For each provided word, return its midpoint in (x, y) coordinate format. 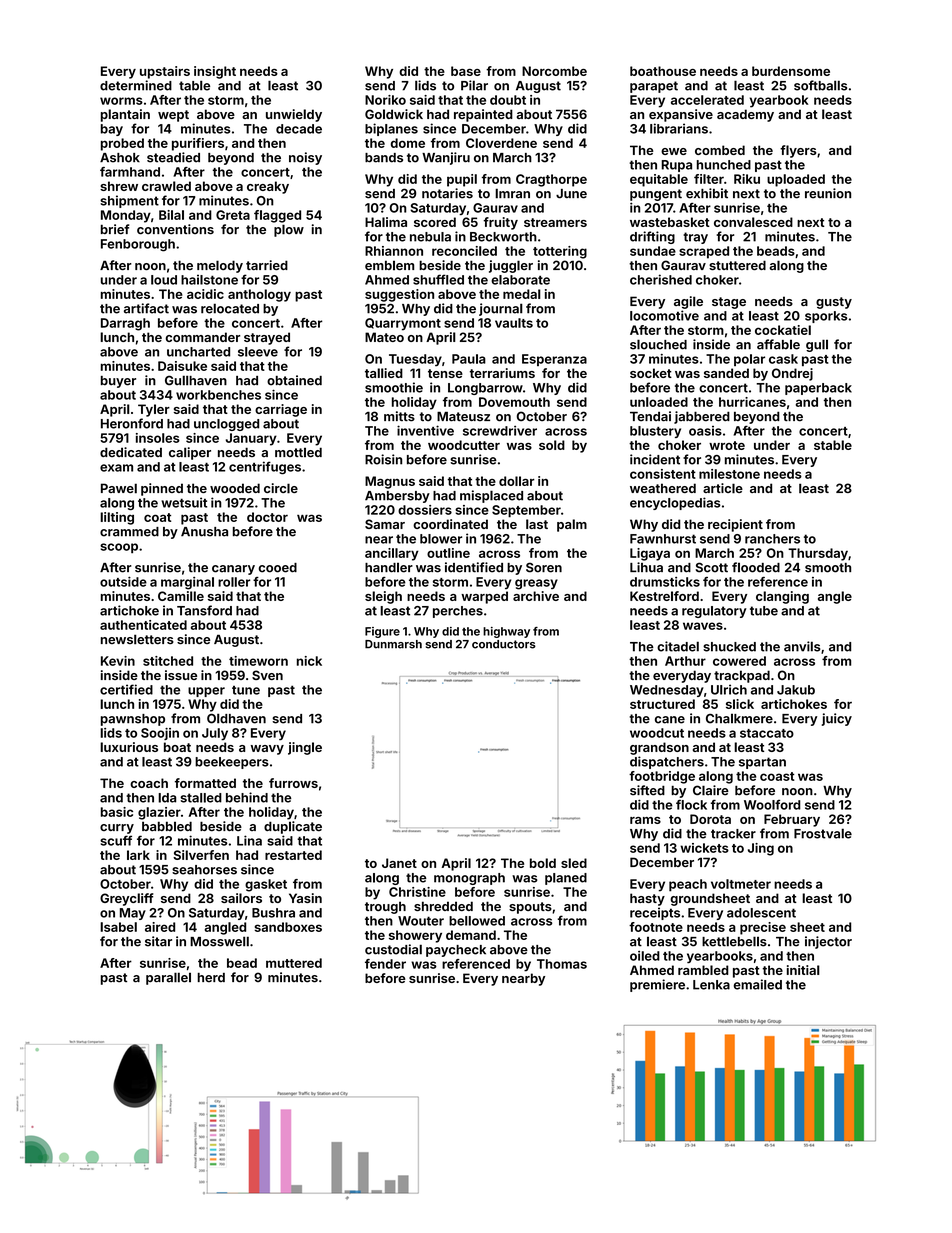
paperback (818, 389)
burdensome (791, 71)
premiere (657, 985)
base (466, 71)
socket (651, 373)
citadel (678, 646)
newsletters (137, 639)
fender (385, 964)
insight (215, 72)
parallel (168, 978)
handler (389, 568)
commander (203, 337)
